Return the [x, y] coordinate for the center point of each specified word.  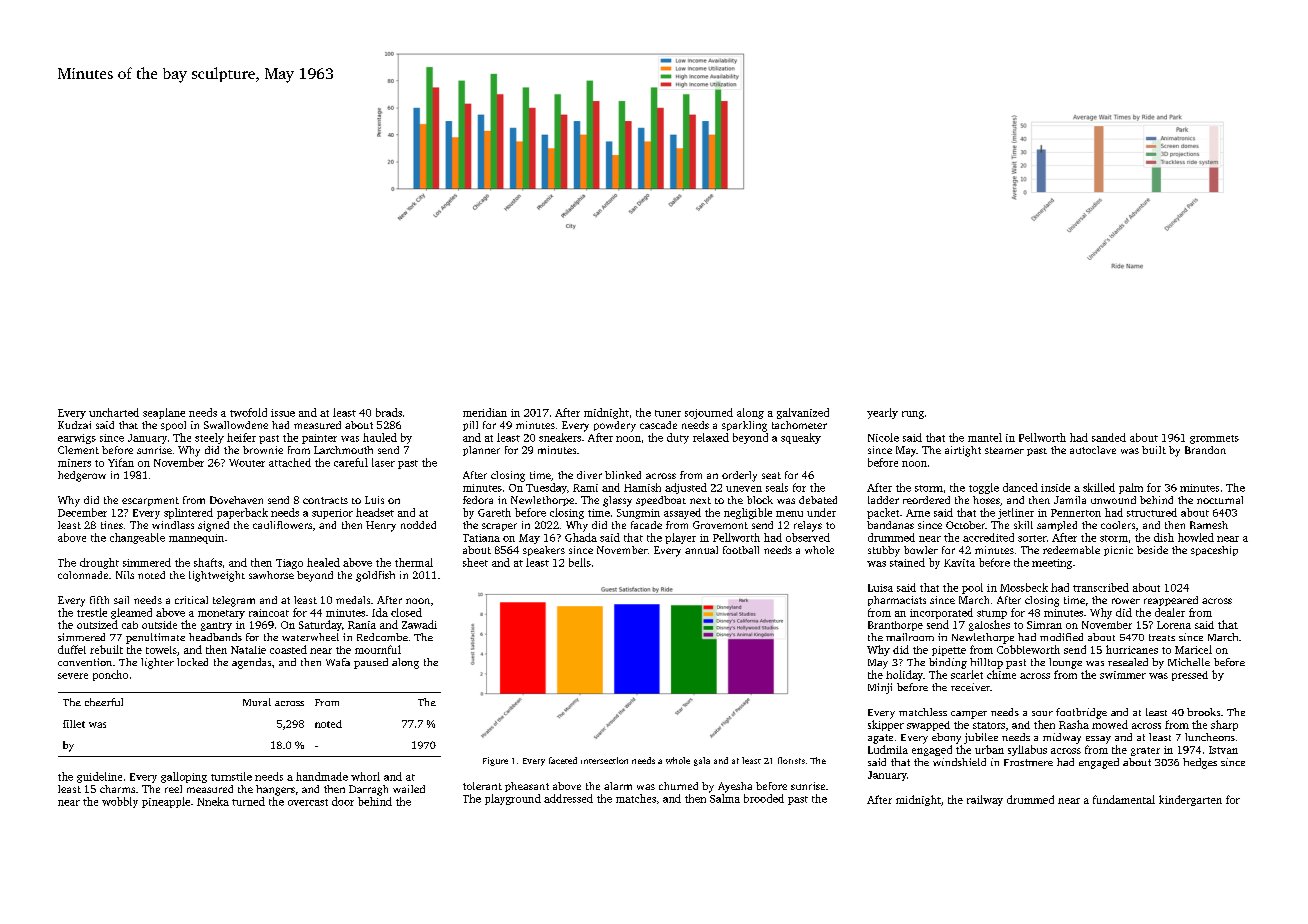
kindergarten [1190, 800]
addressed [568, 798]
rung [913, 415]
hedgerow [82, 476]
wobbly [120, 802]
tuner [668, 413]
